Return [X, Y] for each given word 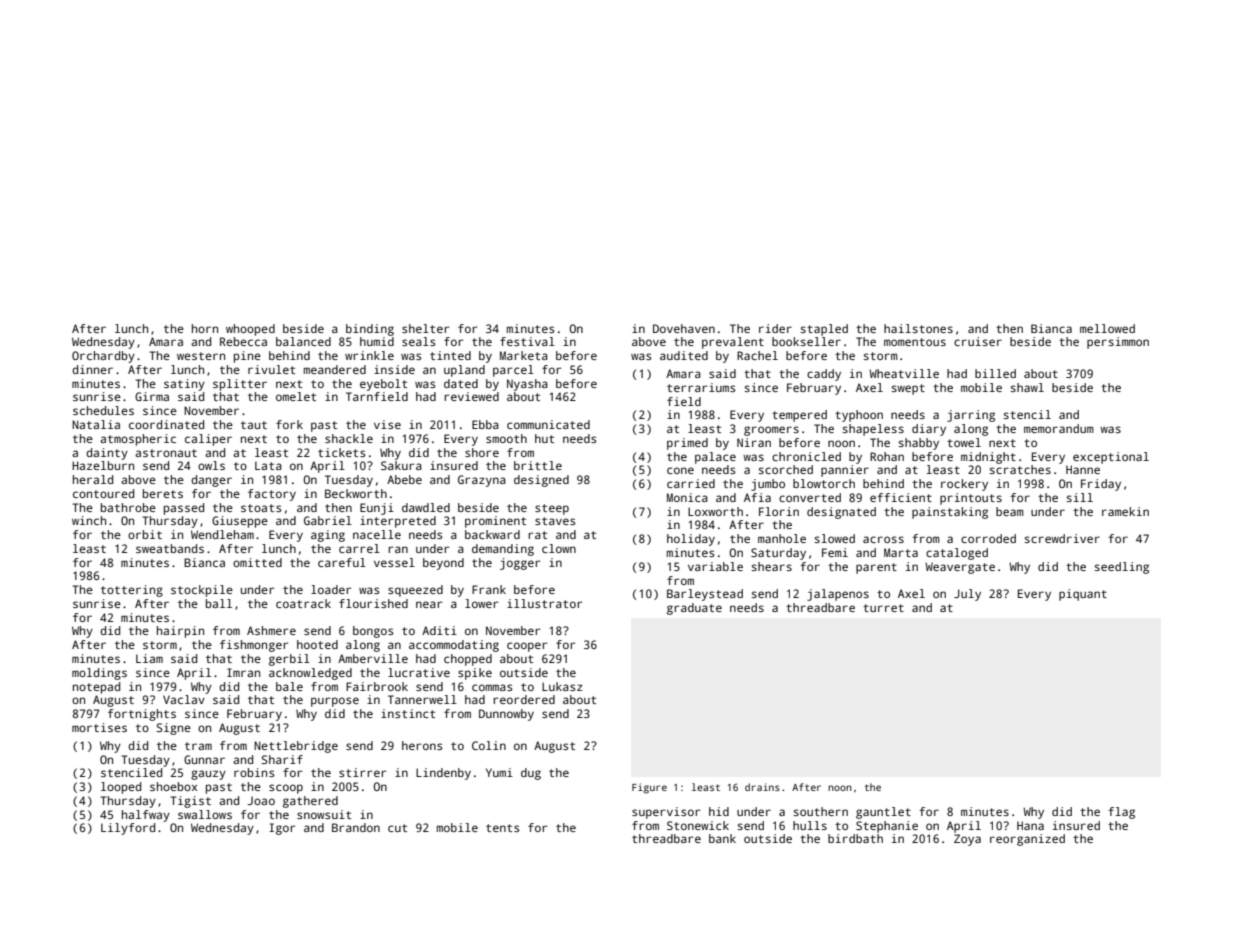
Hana [1030, 825]
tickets [341, 452]
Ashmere [271, 630]
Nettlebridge [296, 747]
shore [482, 452]
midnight [988, 458]
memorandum [1059, 428]
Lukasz [562, 686]
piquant [1083, 595]
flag [1121, 813]
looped [121, 788]
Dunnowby [506, 715]
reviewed [471, 396]
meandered [335, 369]
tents [502, 828]
